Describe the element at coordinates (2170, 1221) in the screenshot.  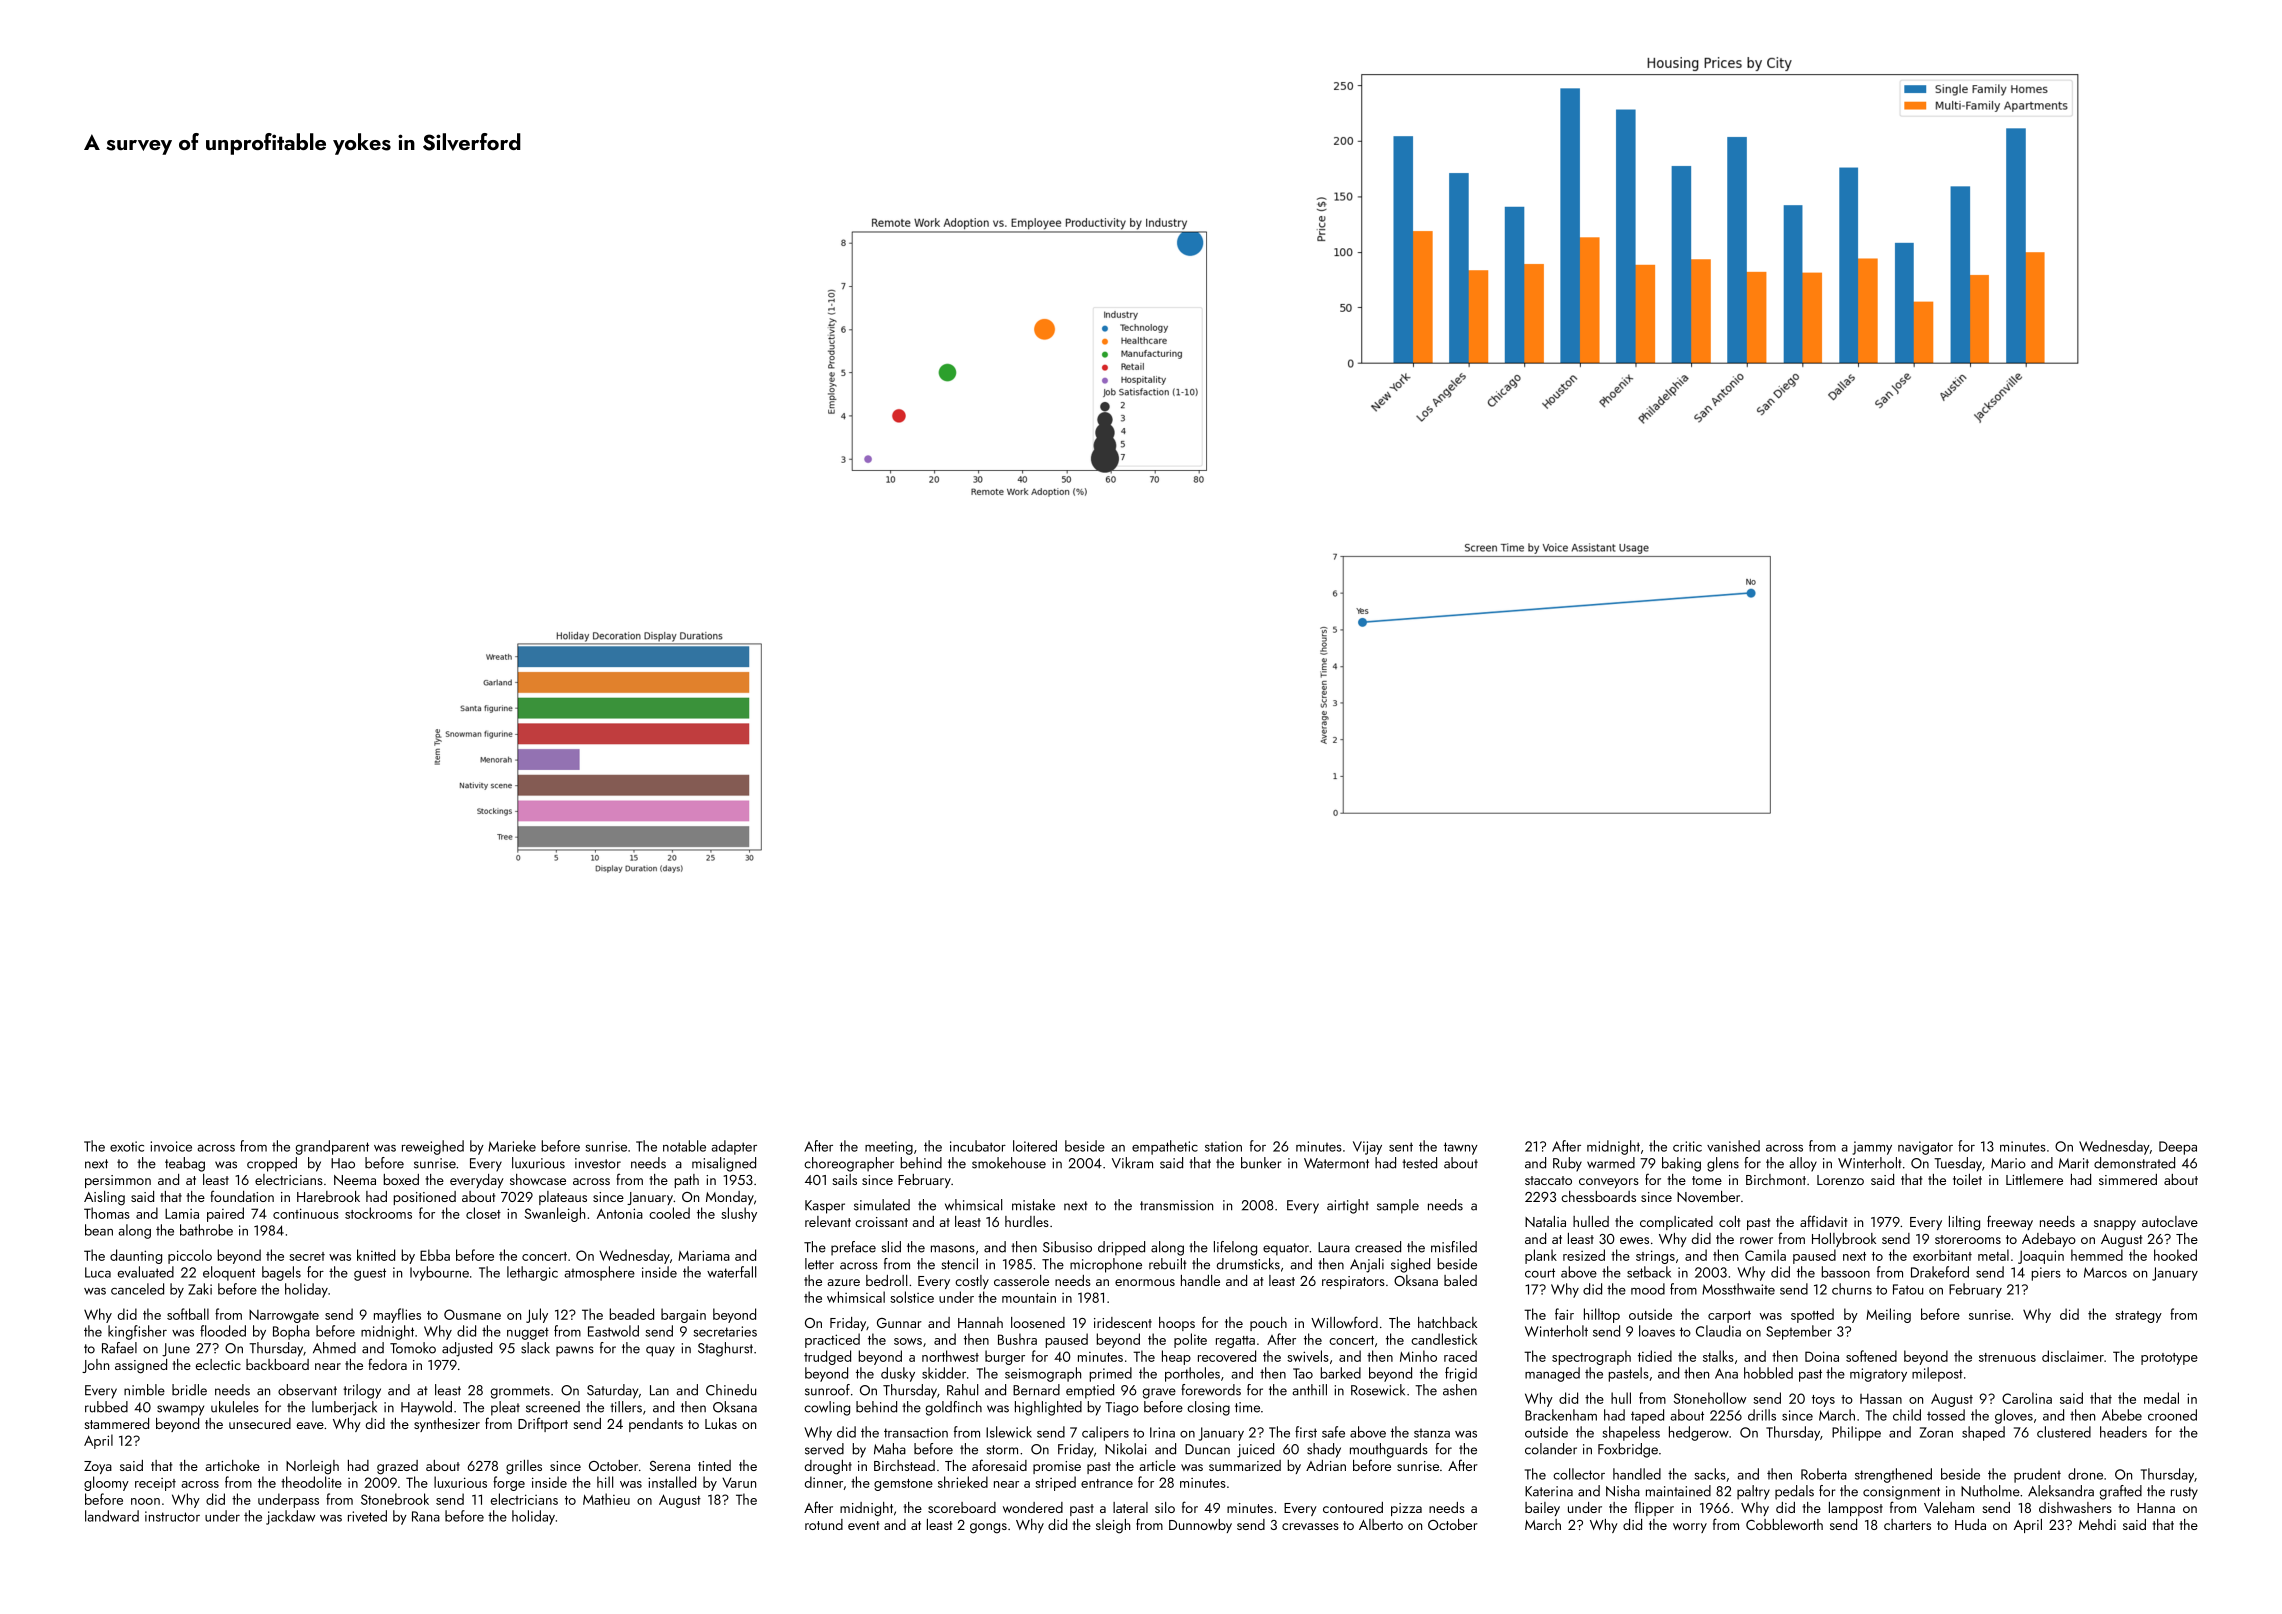
I see `autoclave` at that location.
